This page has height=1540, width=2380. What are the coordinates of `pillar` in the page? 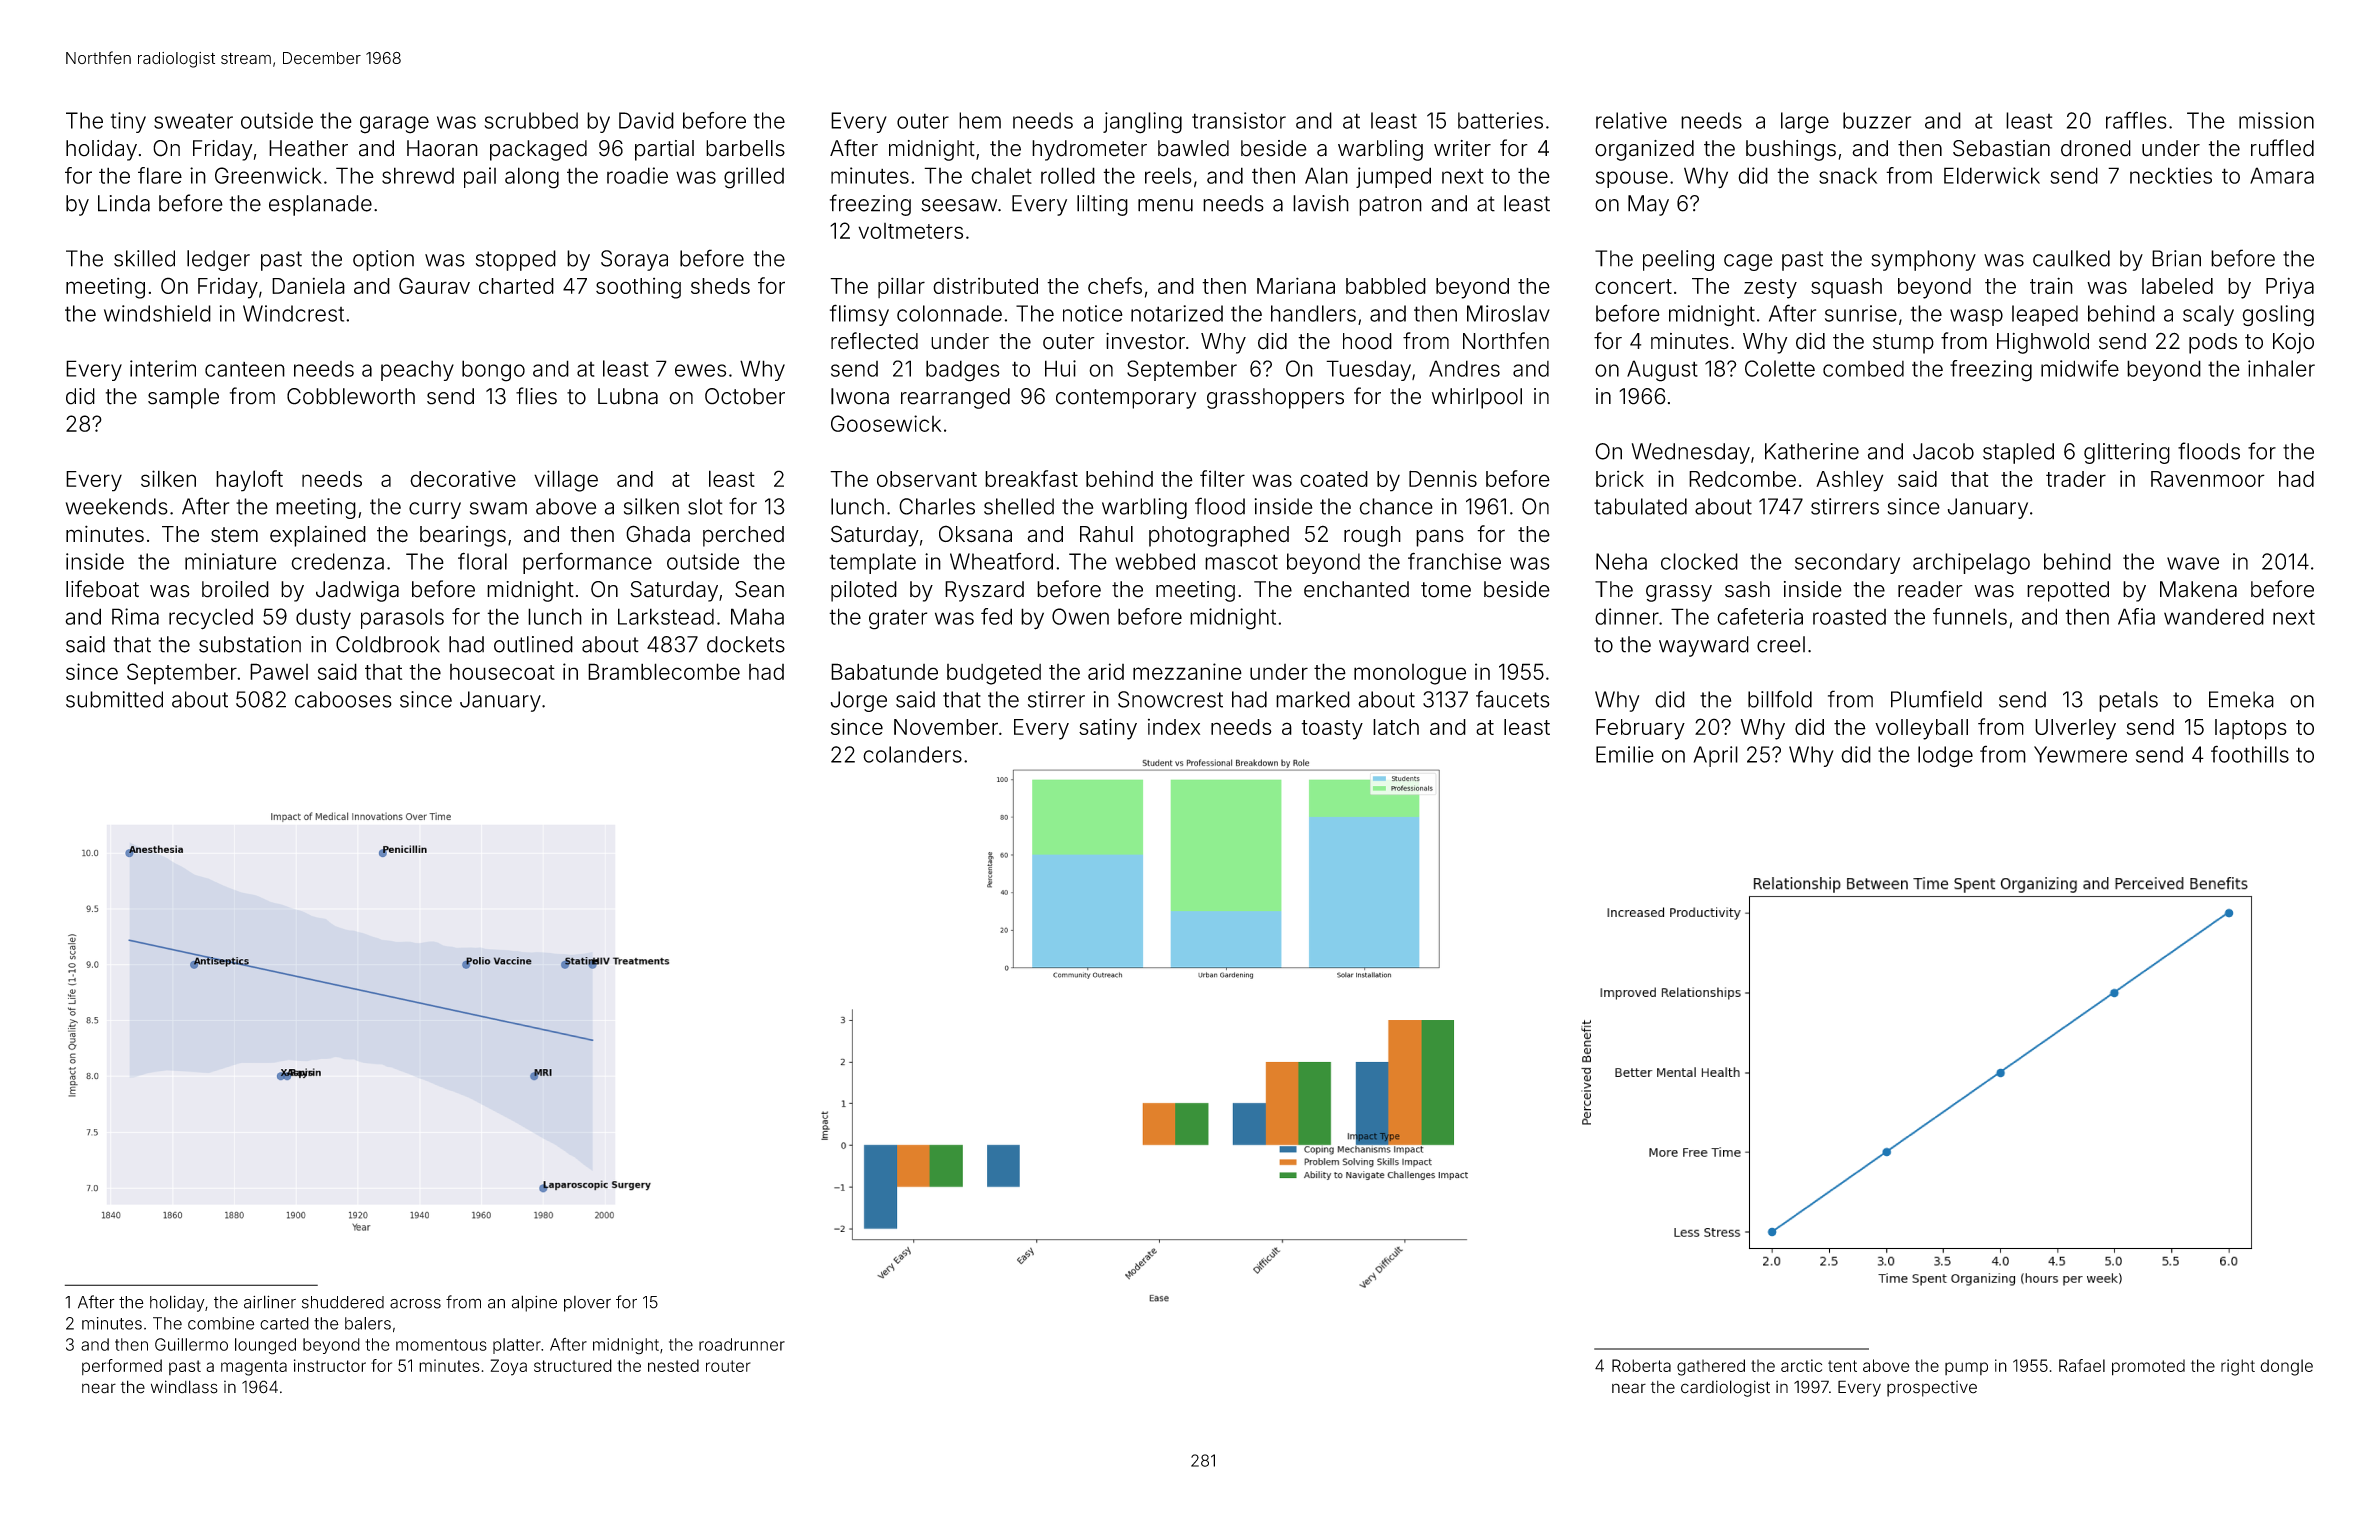 It's located at (901, 287).
